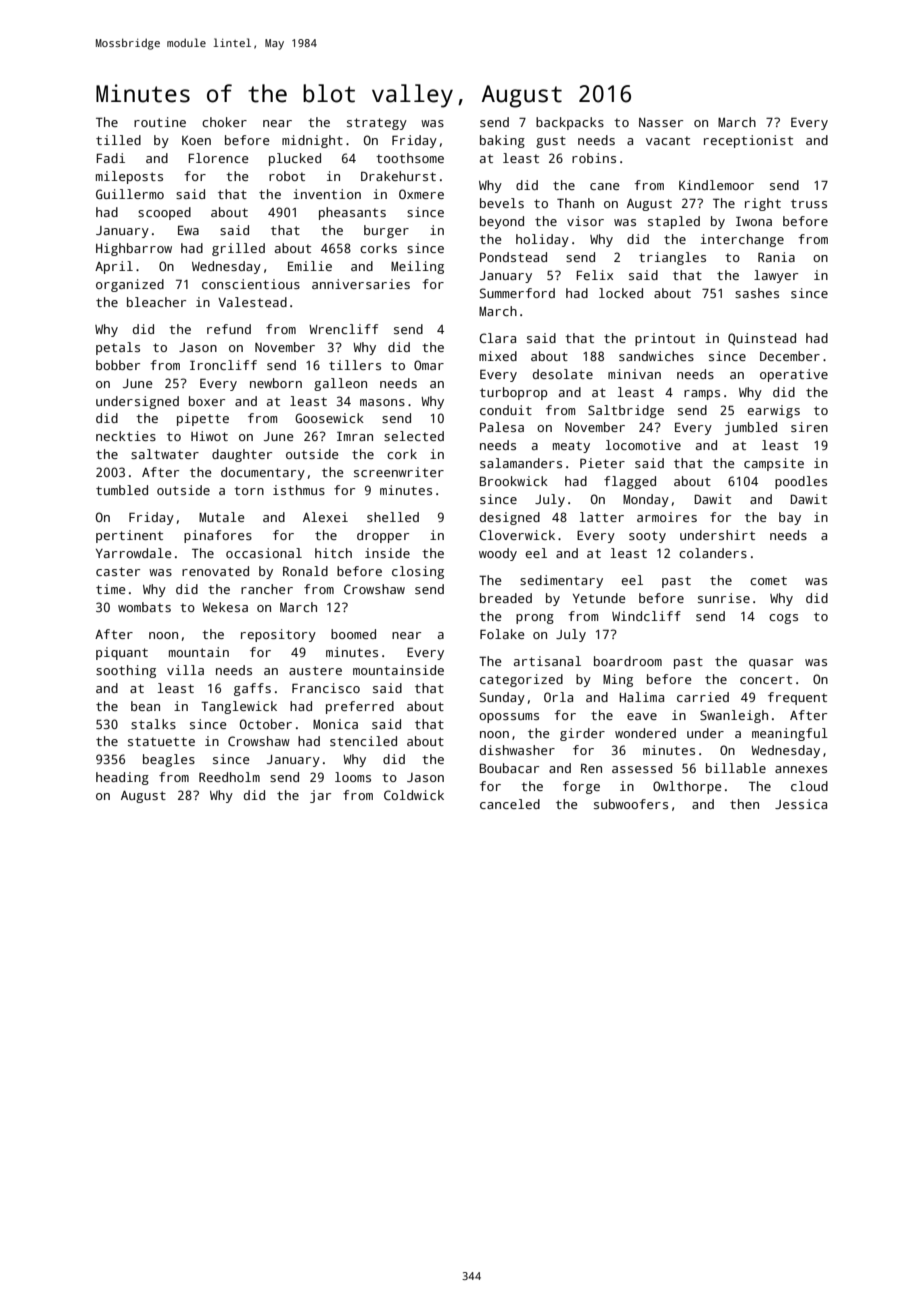  What do you see at coordinates (414, 795) in the document?
I see `Coldwick` at bounding box center [414, 795].
